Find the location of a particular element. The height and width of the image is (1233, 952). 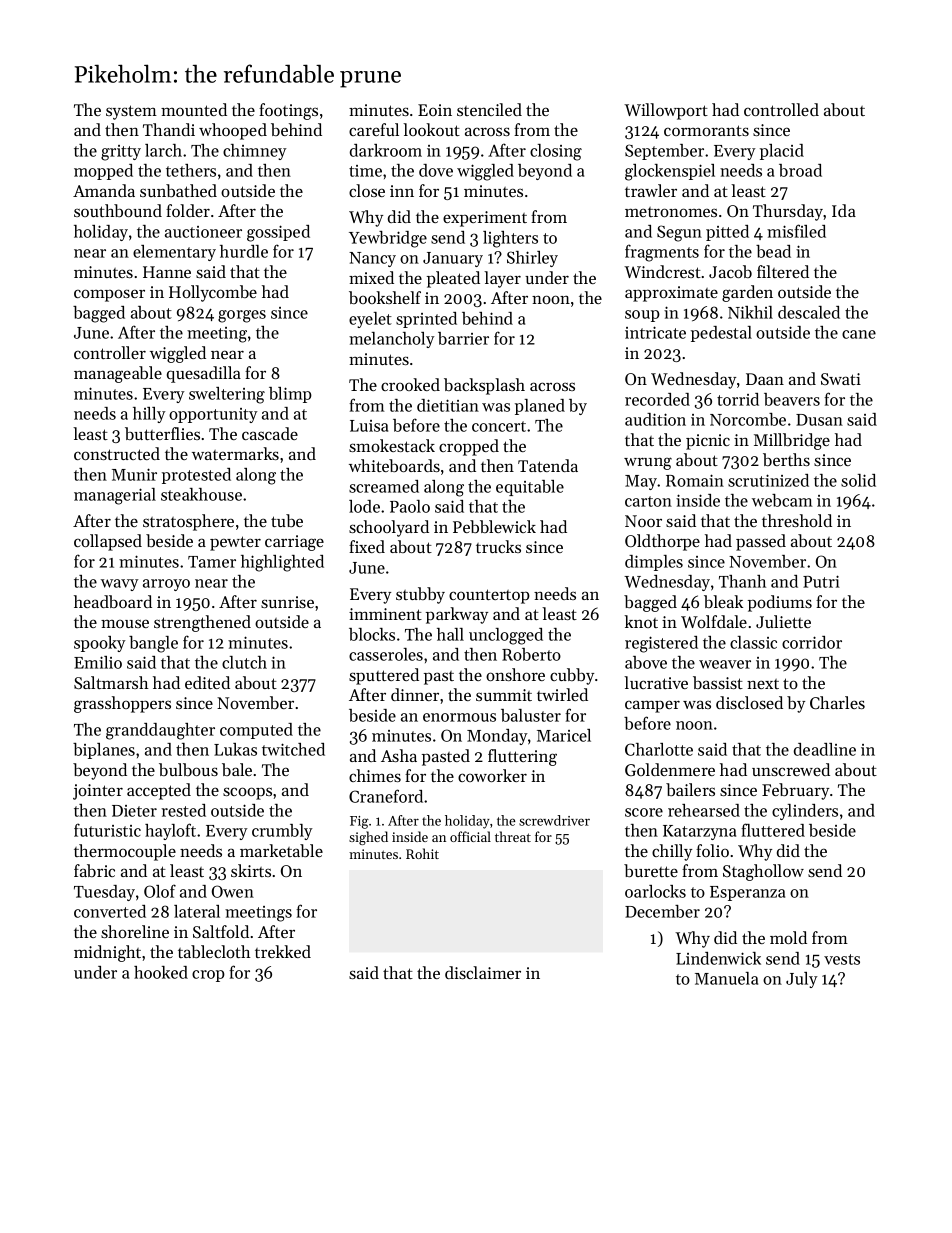

hooked is located at coordinates (161, 972).
